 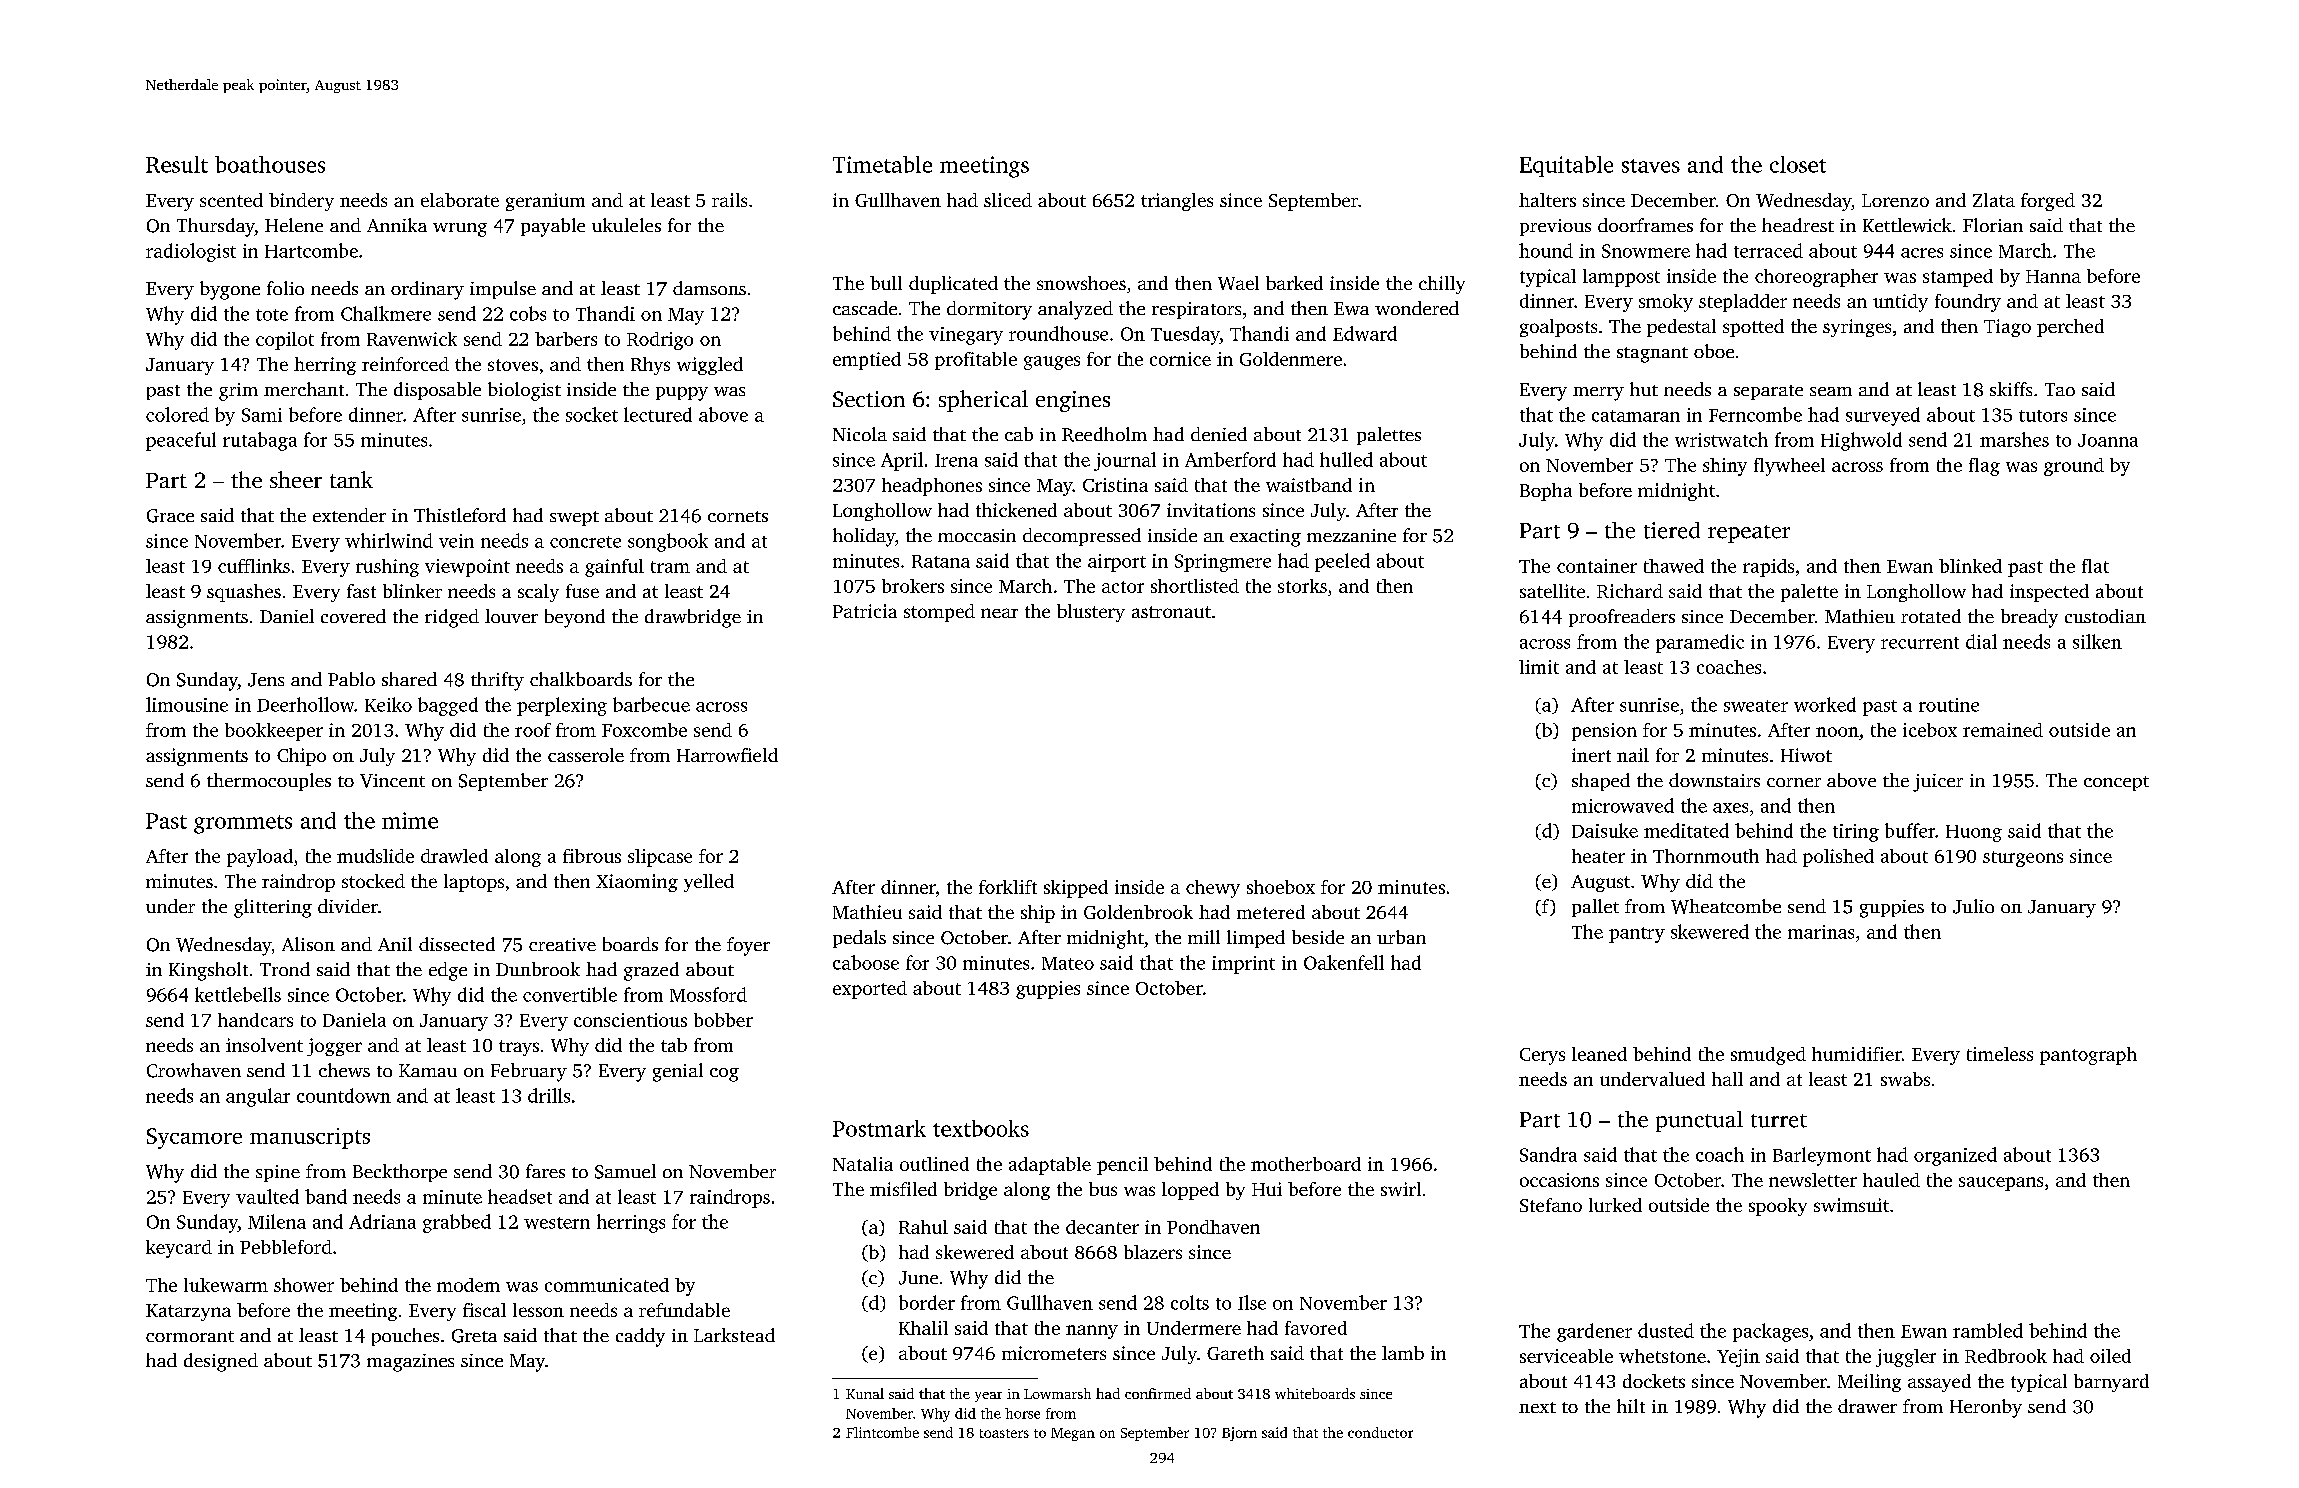 I want to click on Chipo, so click(x=301, y=757).
